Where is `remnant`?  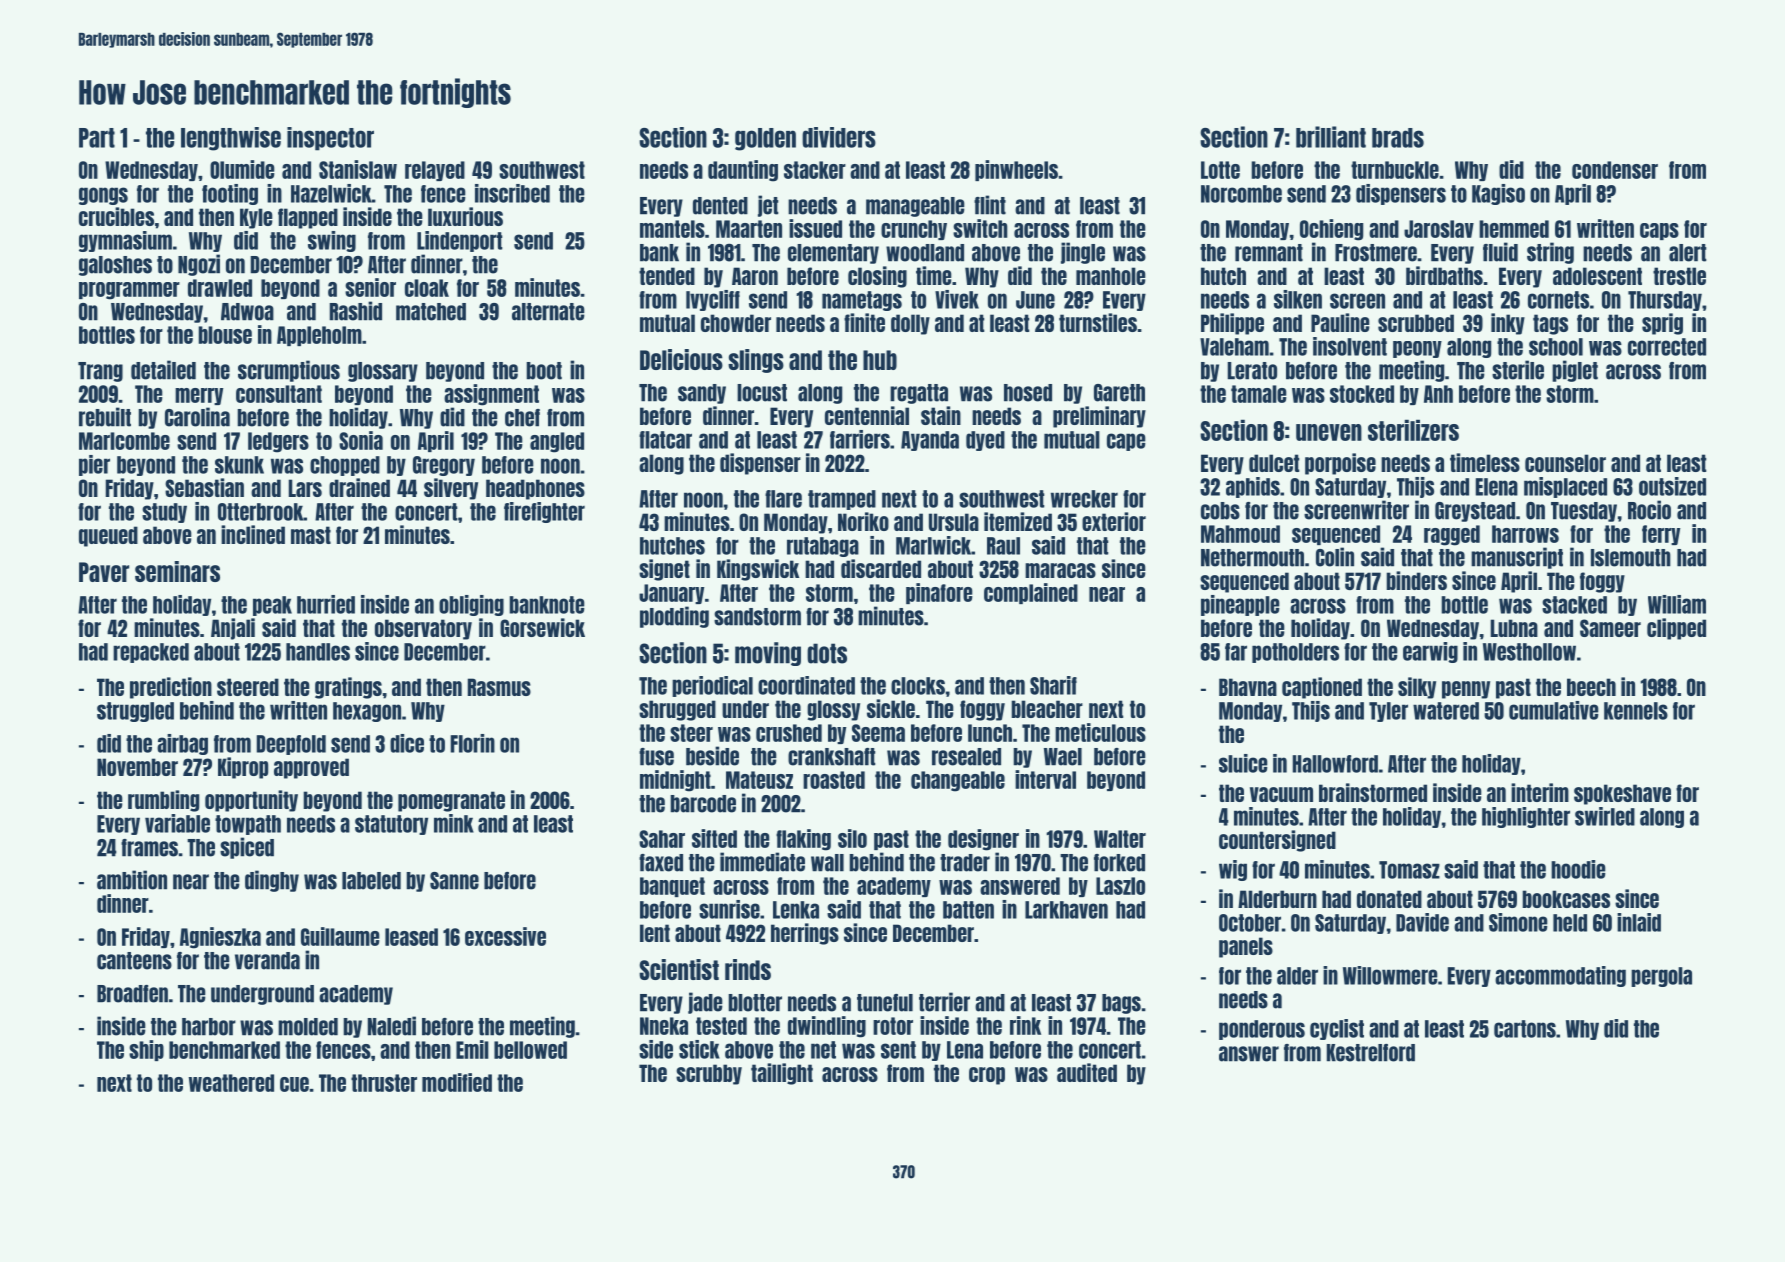
remnant is located at coordinates (1269, 253).
